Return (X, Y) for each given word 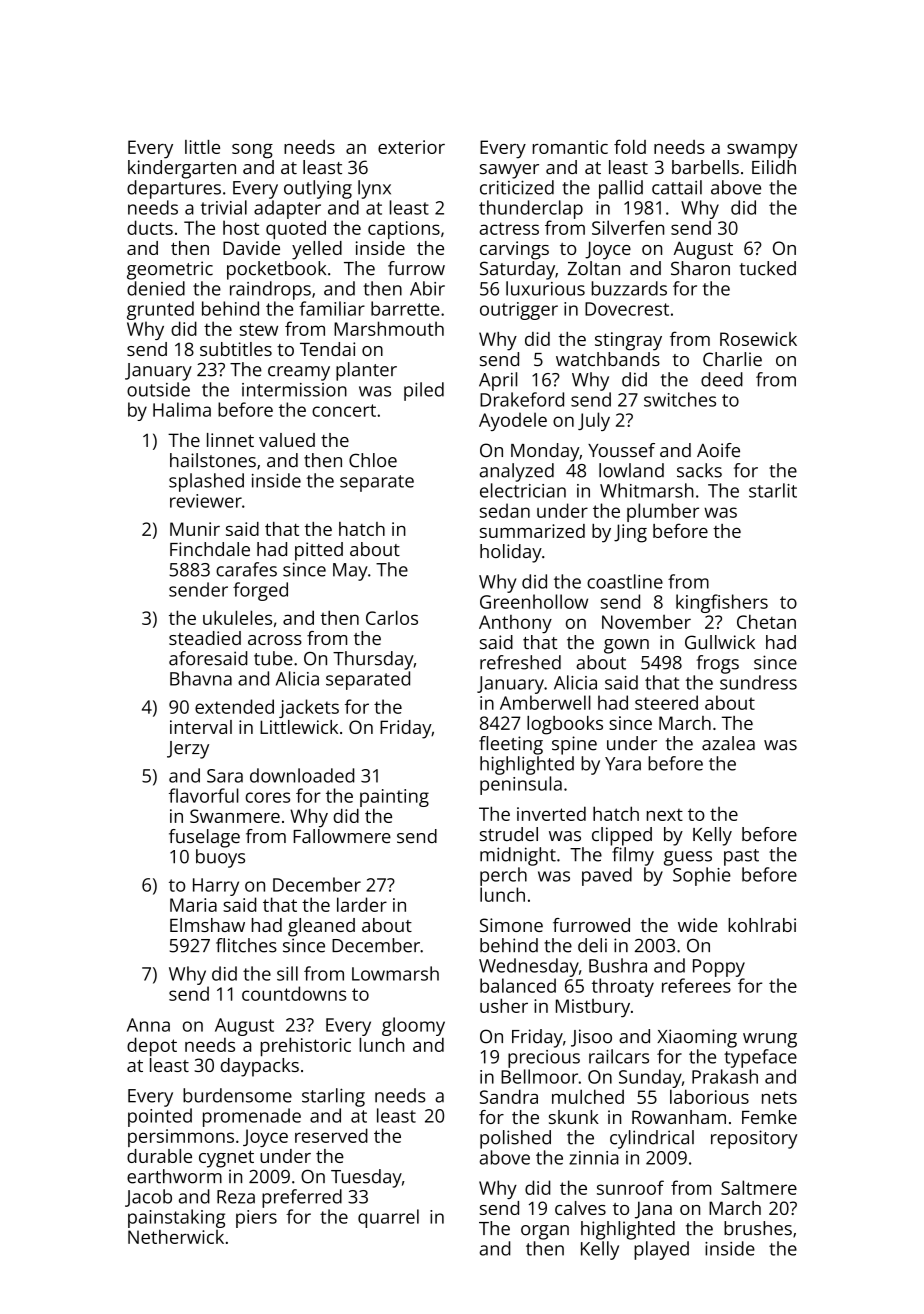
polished (515, 1139)
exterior (411, 147)
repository (754, 1139)
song (252, 151)
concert (344, 410)
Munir (195, 529)
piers (256, 1219)
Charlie (732, 359)
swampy (762, 151)
